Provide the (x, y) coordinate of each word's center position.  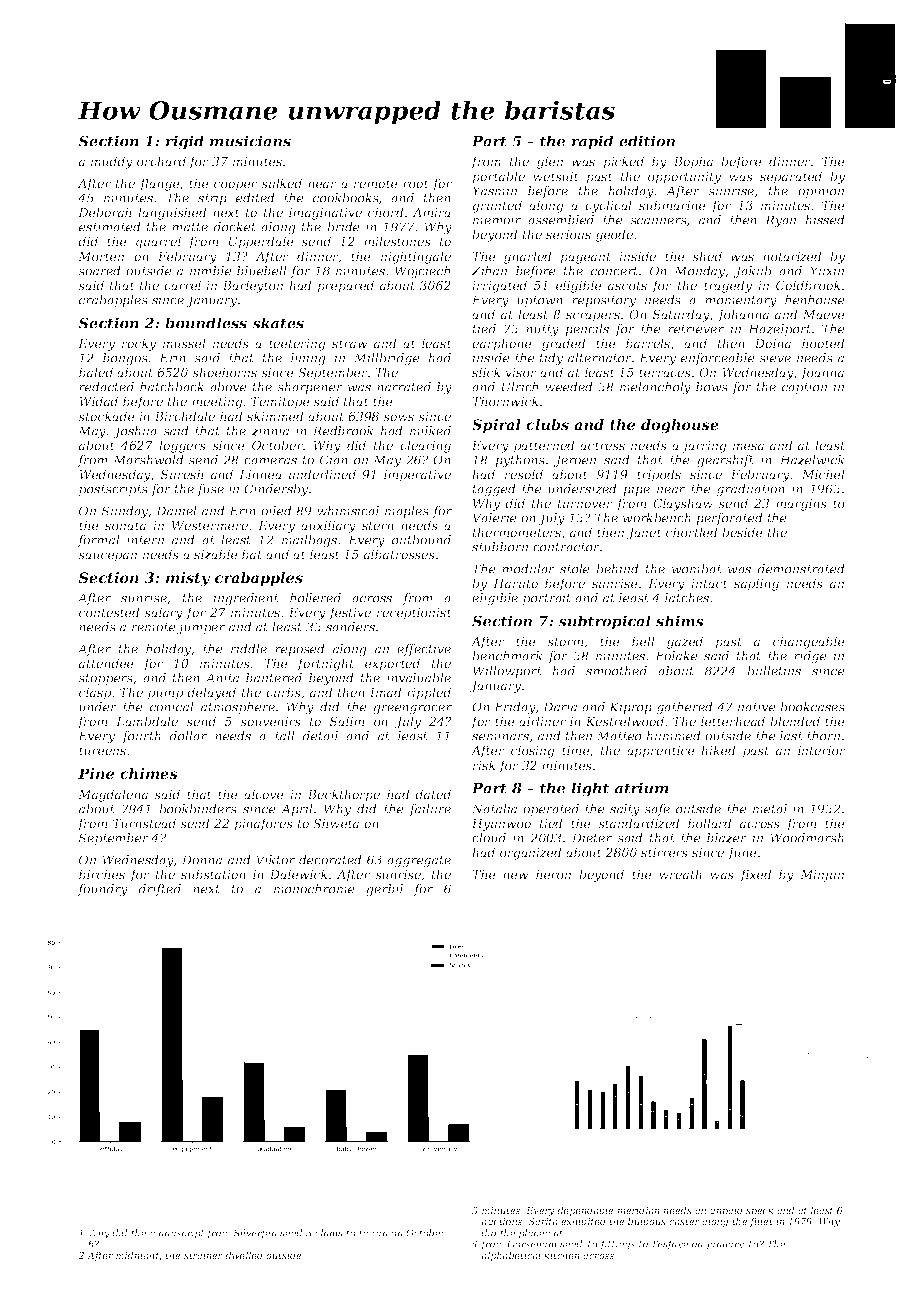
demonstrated (801, 569)
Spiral (496, 426)
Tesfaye (669, 1245)
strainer (203, 1255)
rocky (139, 344)
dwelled (244, 1255)
